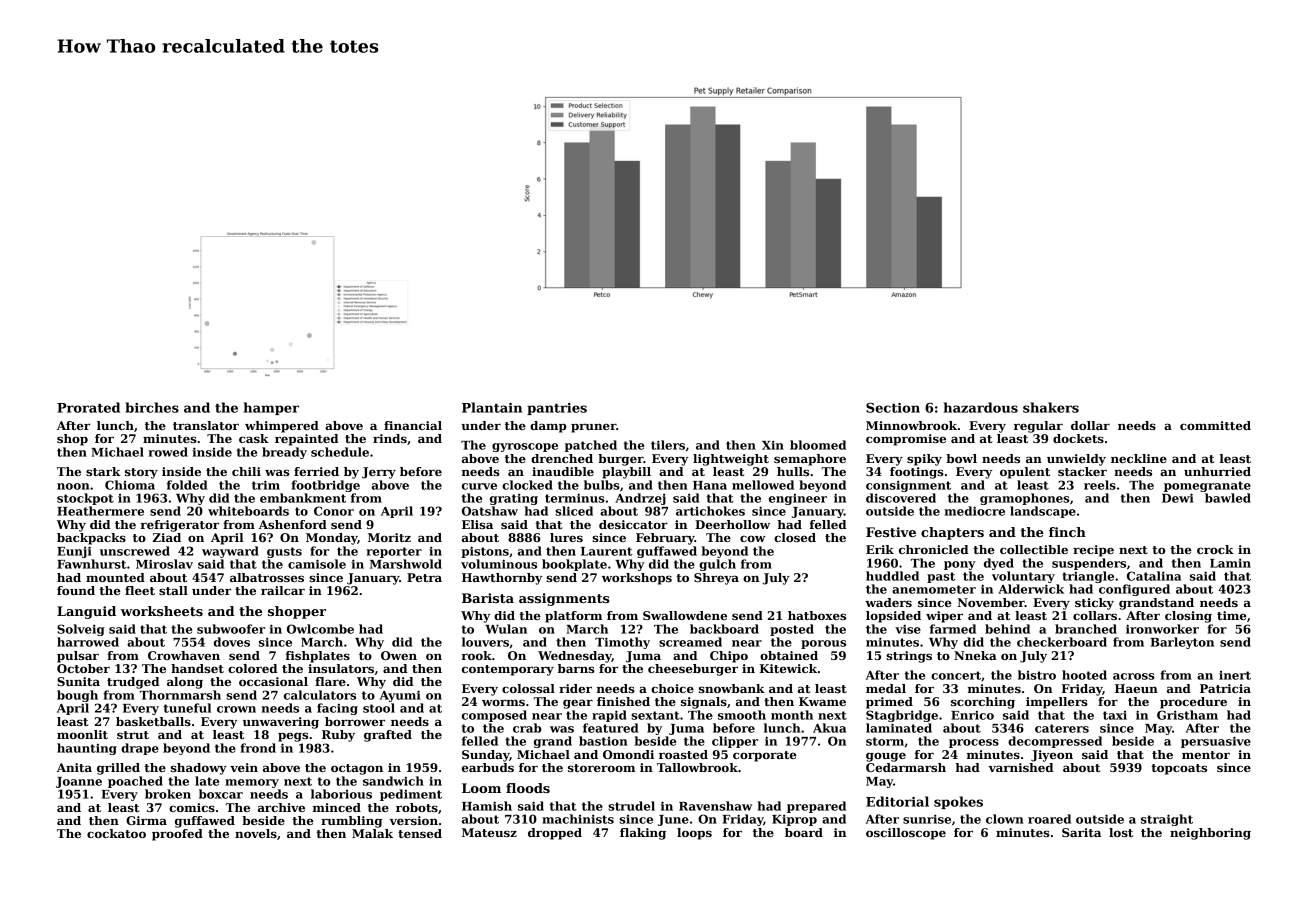  I want to click on unwavering, so click(281, 723).
